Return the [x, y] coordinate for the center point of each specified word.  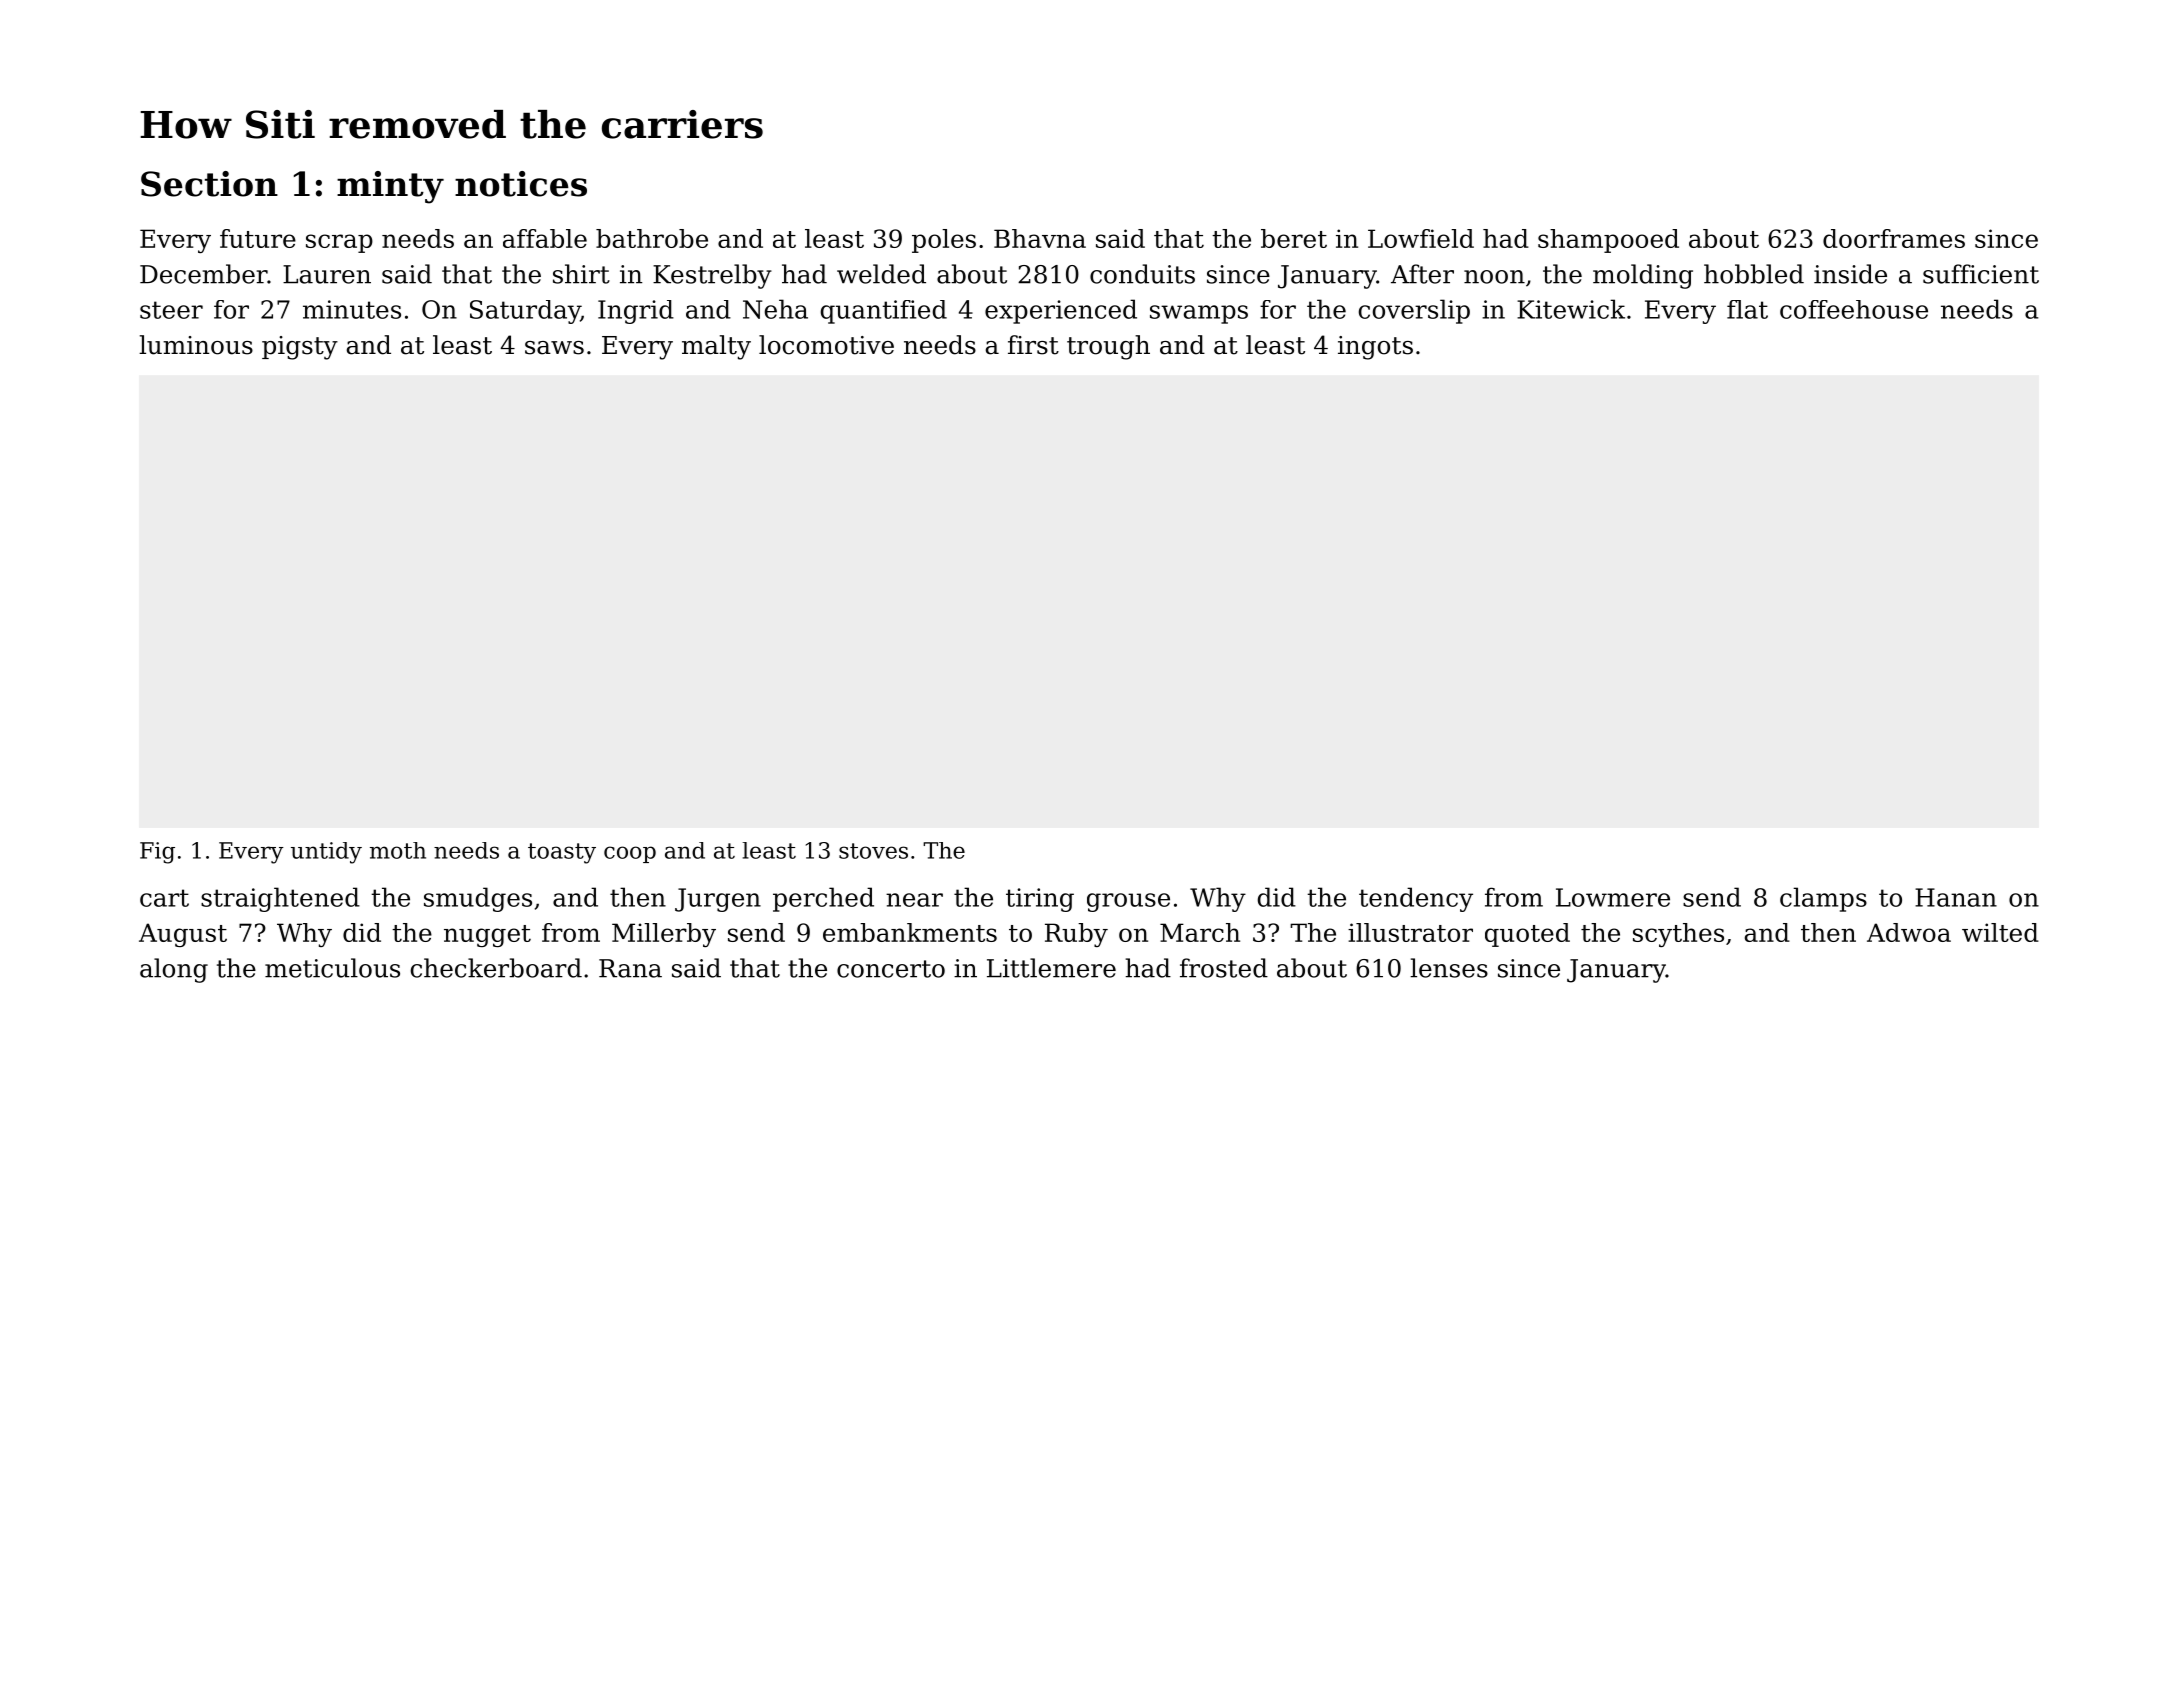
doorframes [1894, 238]
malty [716, 347]
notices [521, 184]
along [174, 970]
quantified [884, 312]
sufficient [1981, 274]
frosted [1224, 968]
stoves [873, 851]
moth [398, 850]
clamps [1823, 899]
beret [1294, 238]
